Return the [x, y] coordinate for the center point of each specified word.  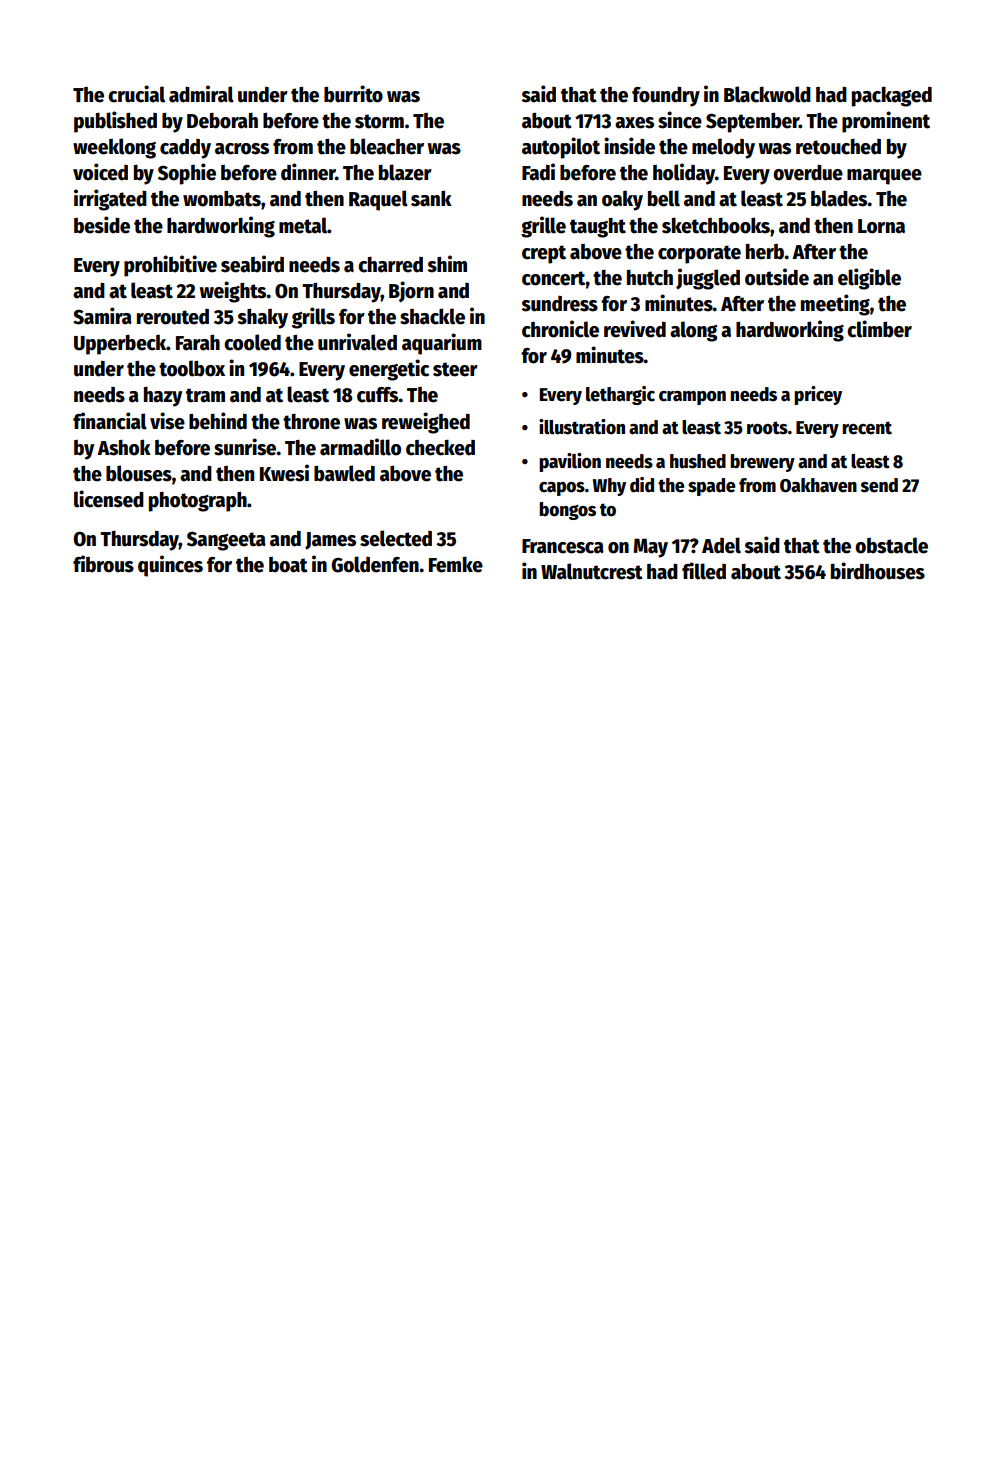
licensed [109, 499]
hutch [650, 278]
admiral [201, 94]
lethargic [620, 395]
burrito [353, 94]
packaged [892, 96]
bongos [567, 511]
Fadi [538, 172]
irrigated [110, 200]
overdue [808, 173]
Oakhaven [818, 485]
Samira [102, 316]
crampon [692, 398]
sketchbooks [716, 225]
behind [218, 421]
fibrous [103, 564]
